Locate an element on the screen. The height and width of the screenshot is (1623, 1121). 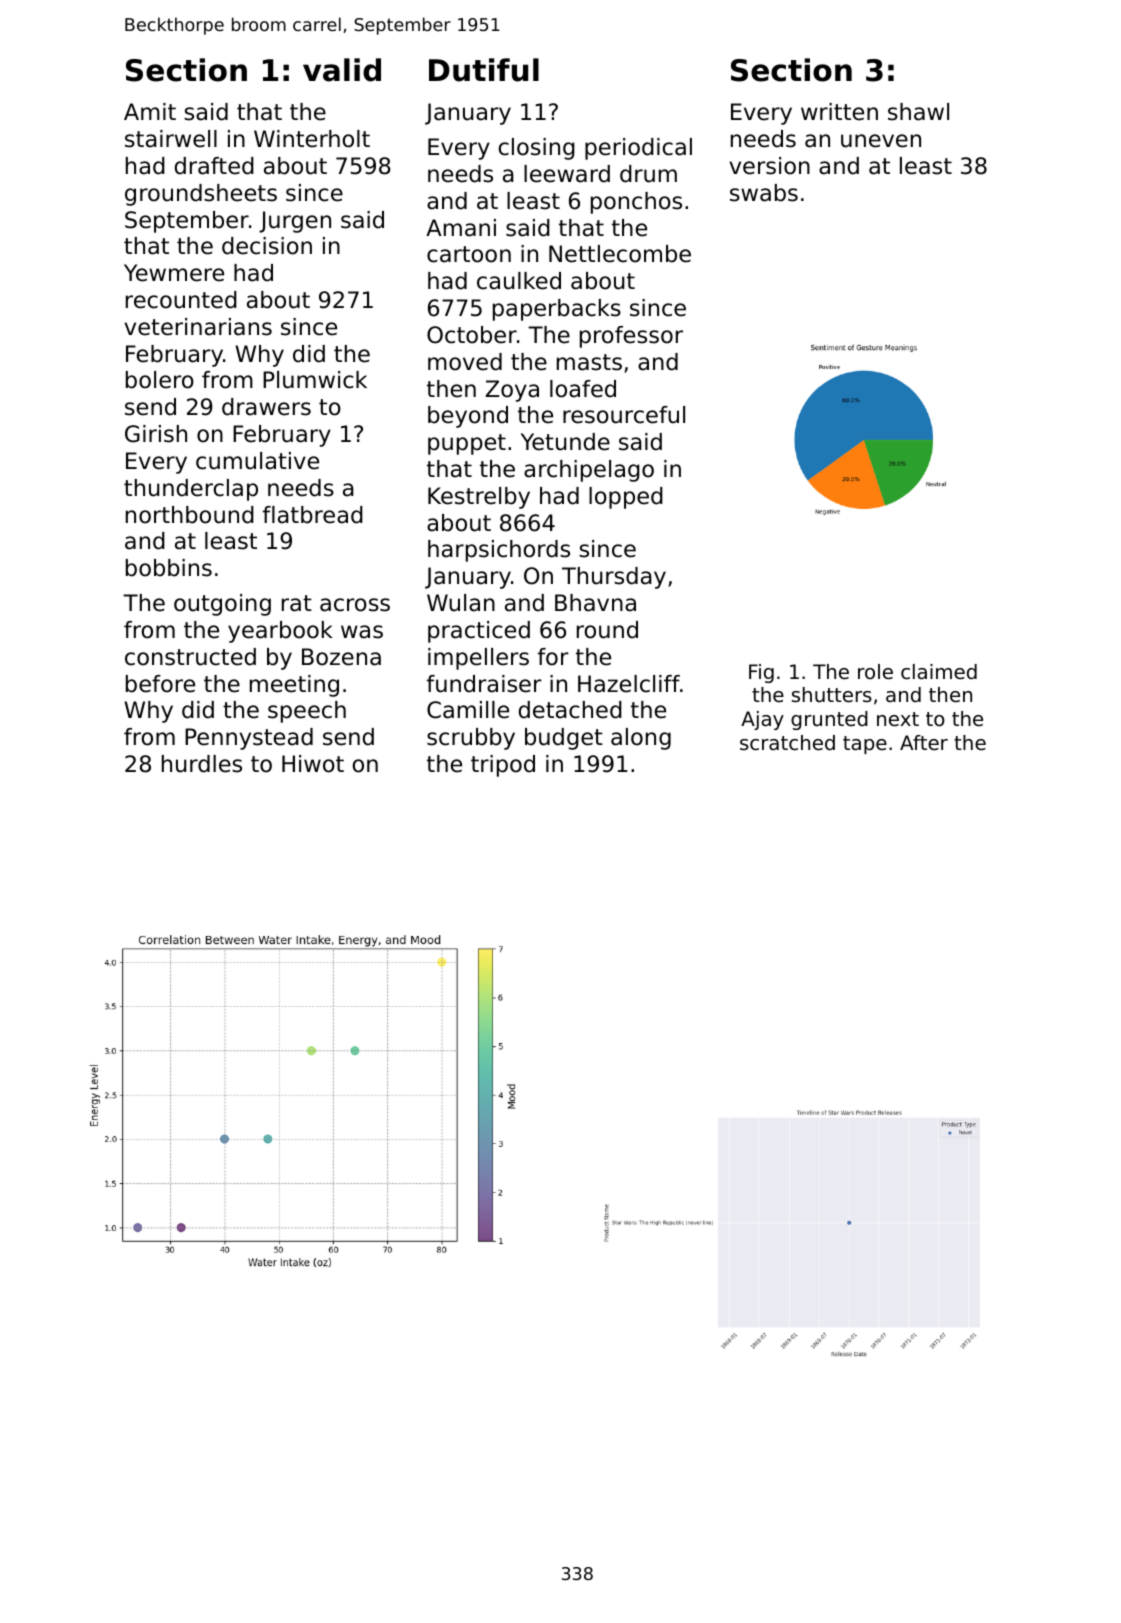
drawers is located at coordinates (266, 407).
